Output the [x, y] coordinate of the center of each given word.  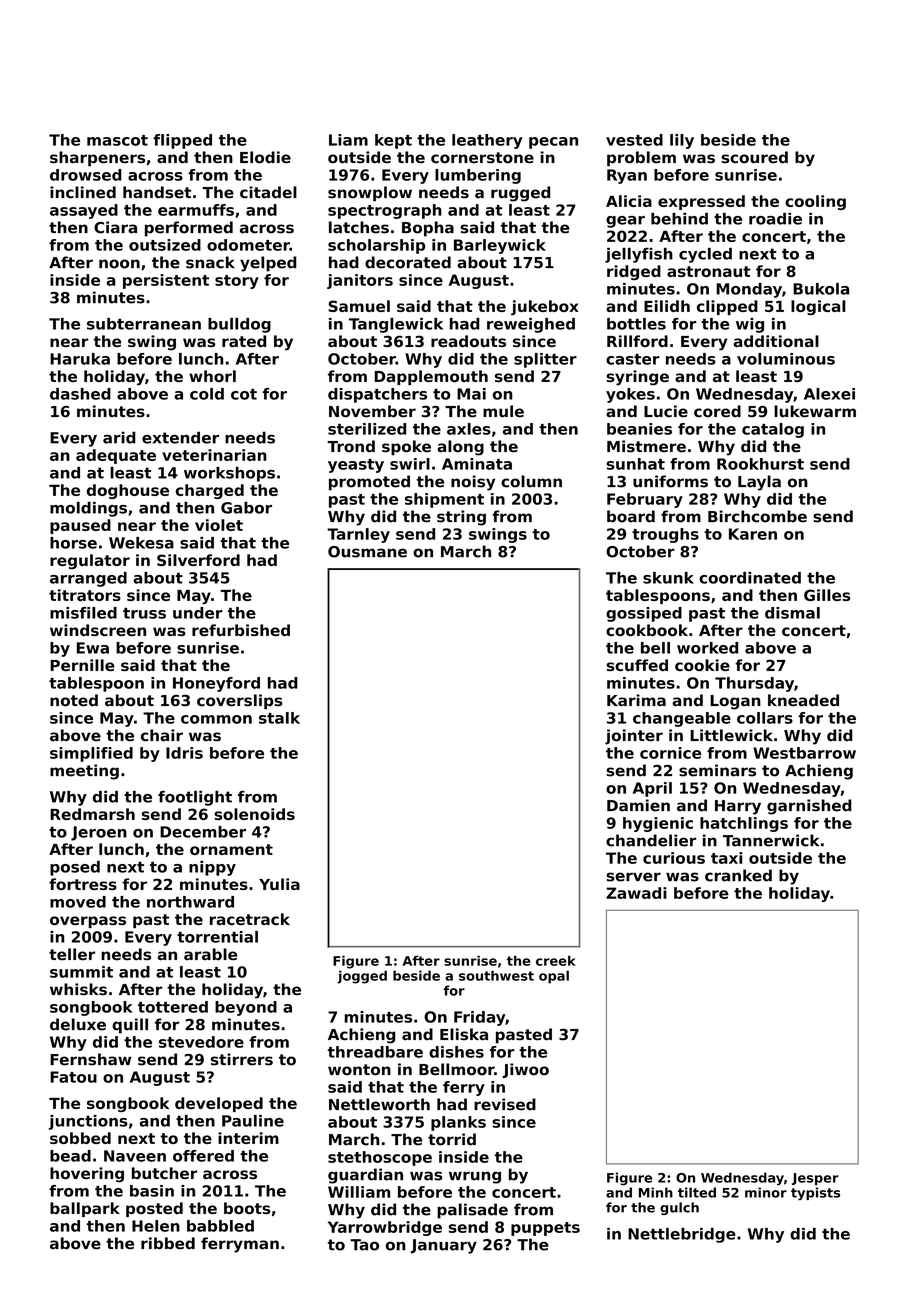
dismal [792, 613]
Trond [351, 446]
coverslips [240, 702]
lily [682, 141]
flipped [182, 141]
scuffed [637, 665]
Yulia [279, 884]
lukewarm [815, 411]
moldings [88, 509]
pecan [553, 143]
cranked [738, 875]
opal [554, 977]
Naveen [135, 1156]
